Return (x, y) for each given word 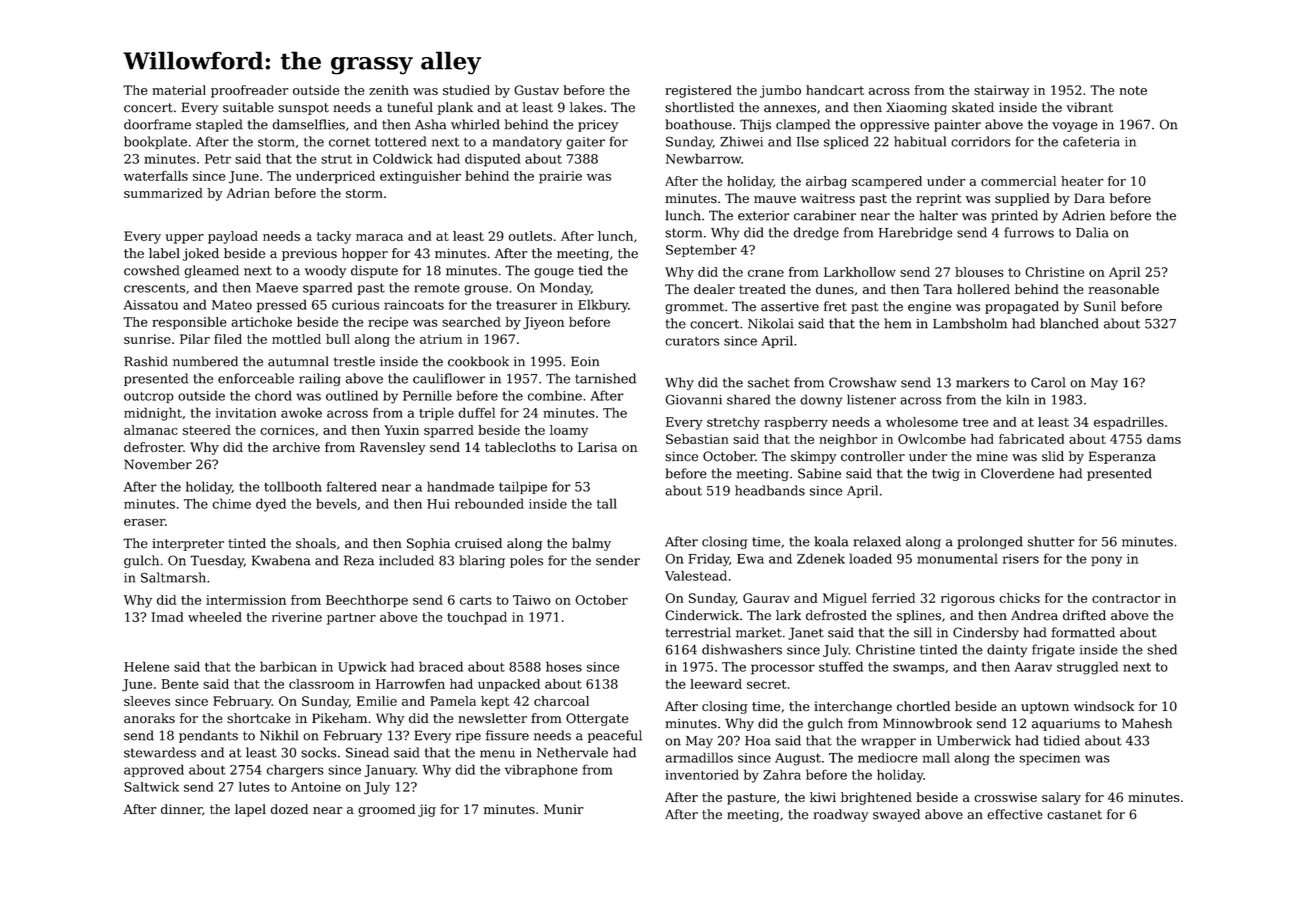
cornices (287, 430)
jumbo (780, 91)
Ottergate (597, 719)
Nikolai (771, 323)
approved (154, 770)
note (1133, 90)
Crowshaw (863, 382)
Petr (218, 159)
